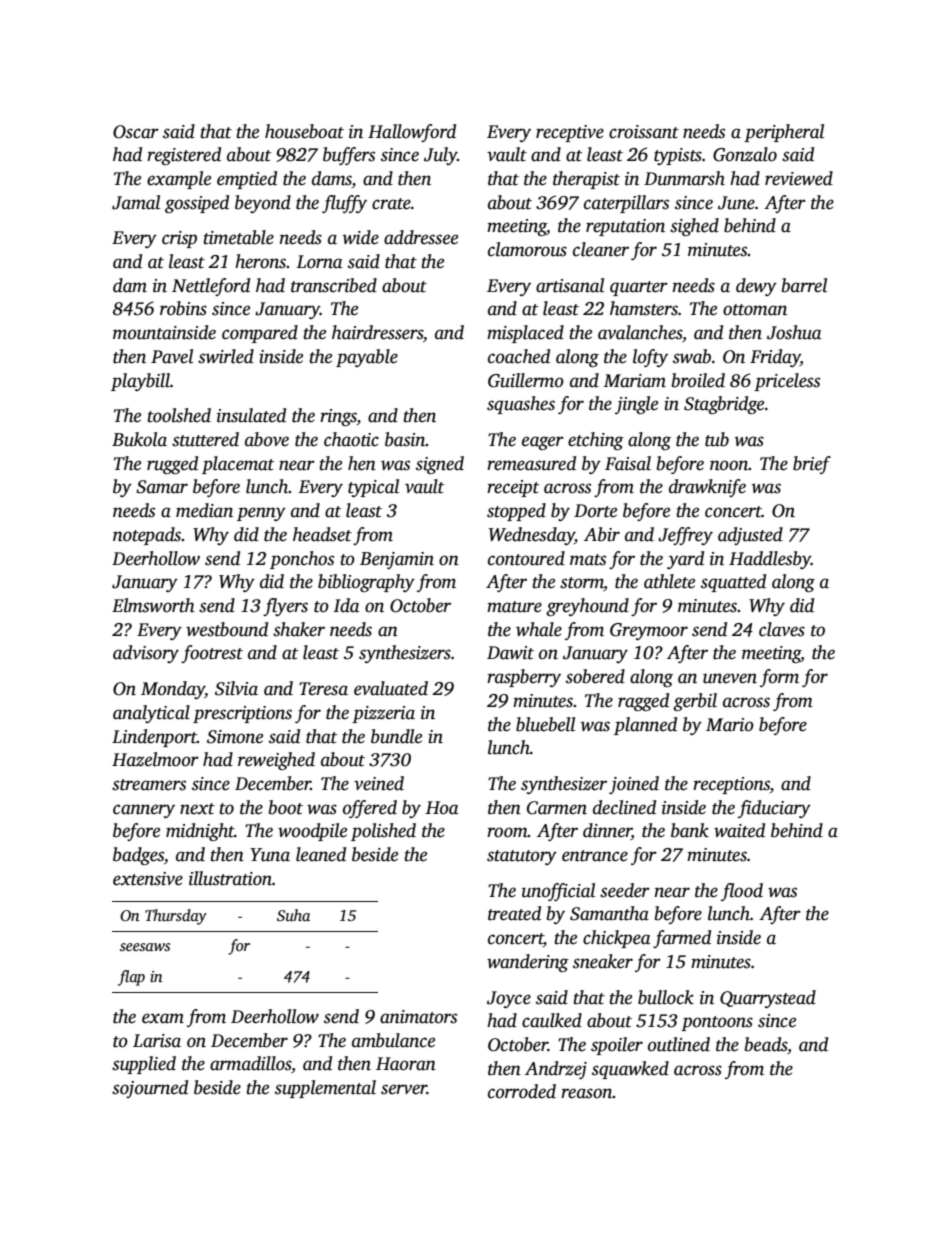  Describe the element at coordinates (644, 132) in the screenshot. I see `croissant` at that location.
